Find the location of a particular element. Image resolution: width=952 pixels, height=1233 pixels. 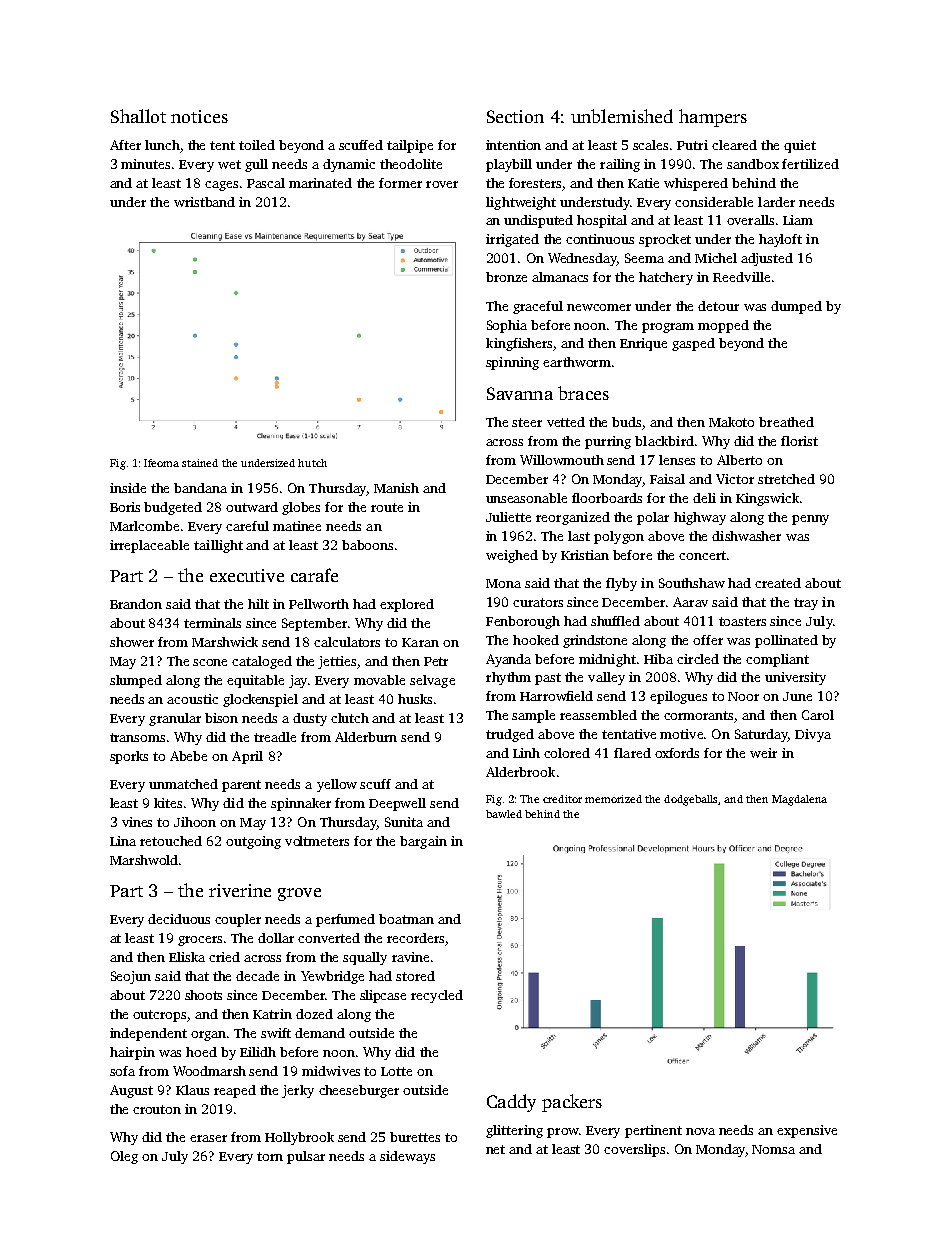

carafe is located at coordinates (314, 575).
